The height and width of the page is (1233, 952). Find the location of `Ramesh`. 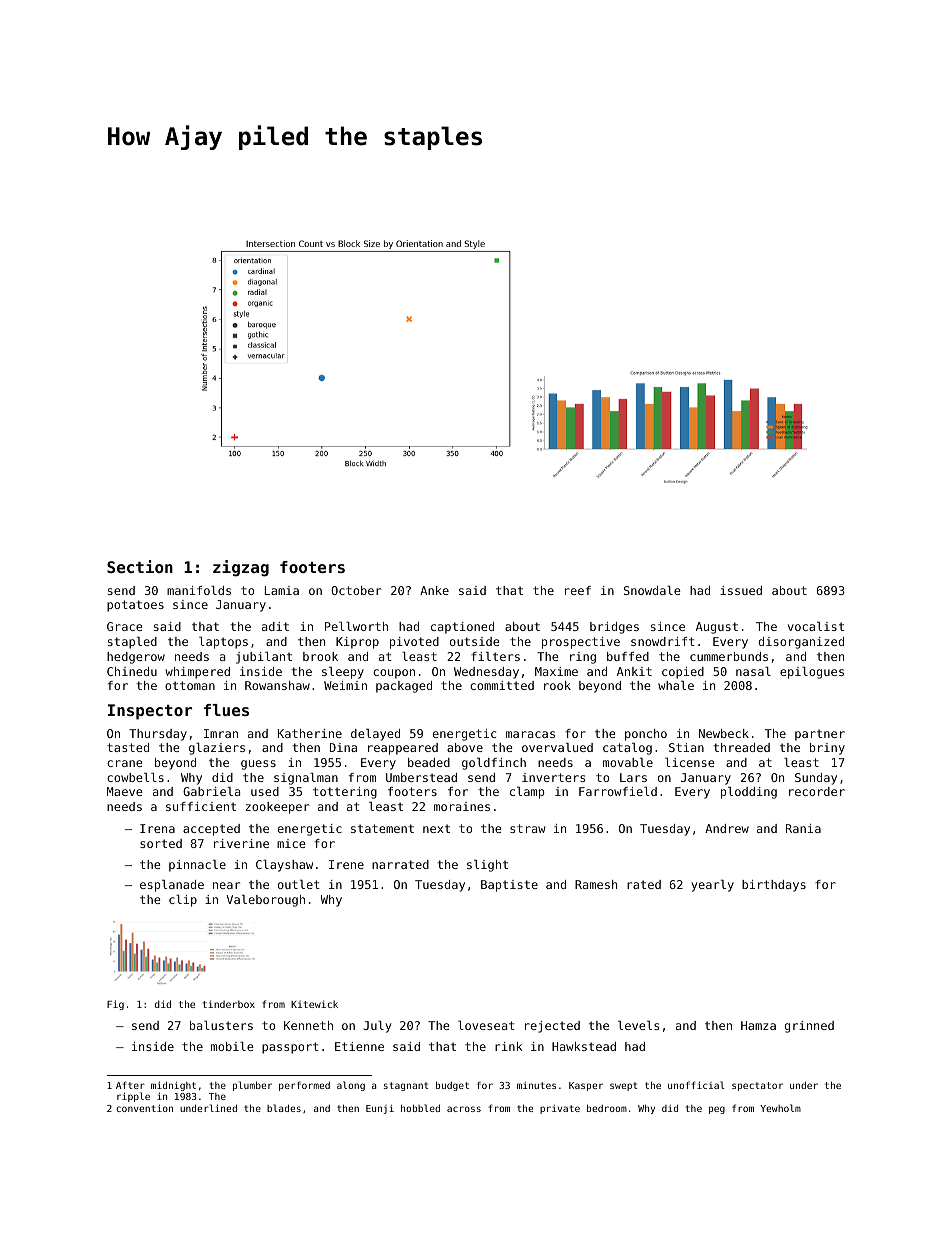

Ramesh is located at coordinates (596, 884).
